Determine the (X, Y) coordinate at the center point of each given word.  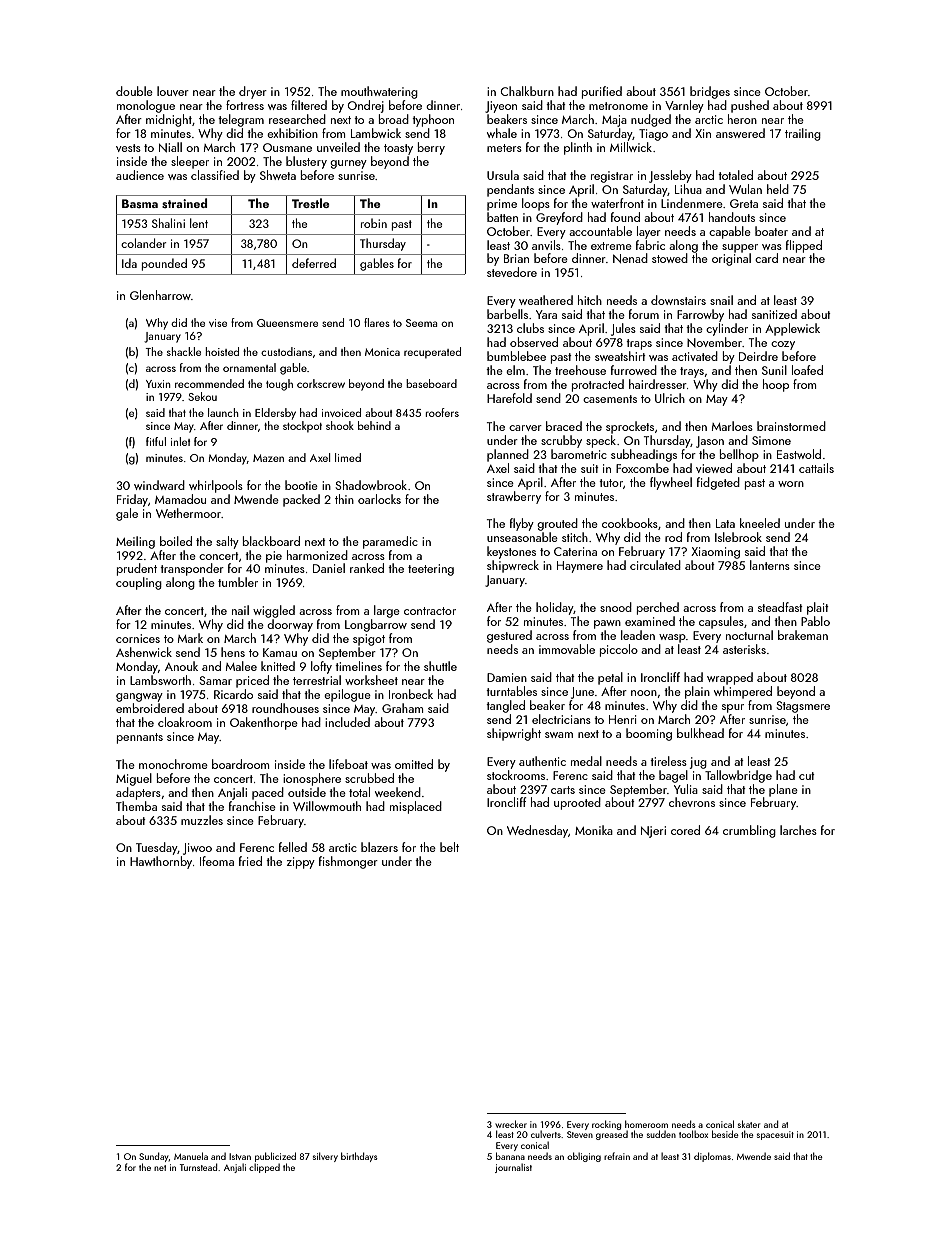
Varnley (684, 106)
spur (733, 708)
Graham (402, 708)
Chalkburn (527, 91)
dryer (253, 92)
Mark (190, 638)
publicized (275, 1157)
